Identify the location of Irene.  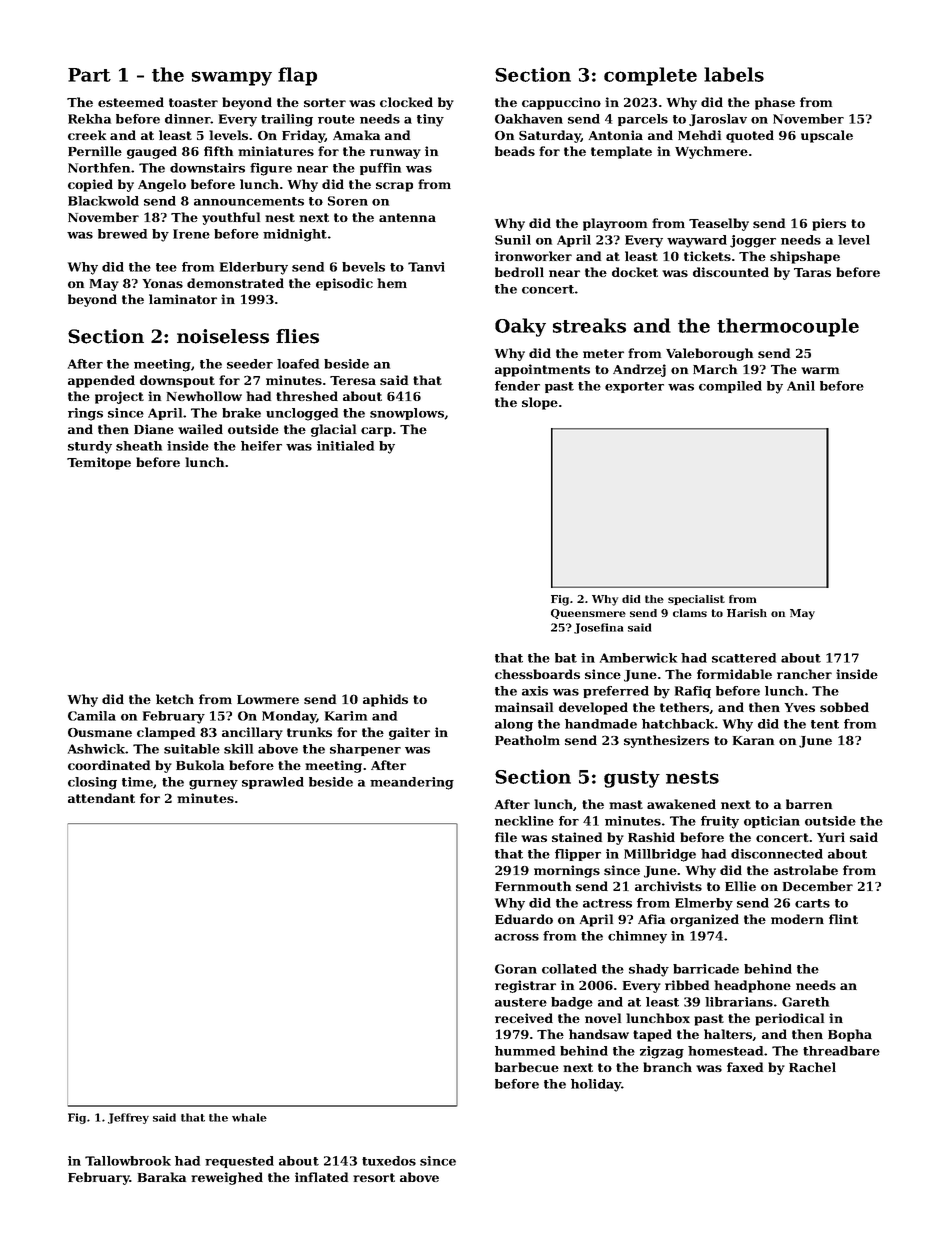
(191, 234).
